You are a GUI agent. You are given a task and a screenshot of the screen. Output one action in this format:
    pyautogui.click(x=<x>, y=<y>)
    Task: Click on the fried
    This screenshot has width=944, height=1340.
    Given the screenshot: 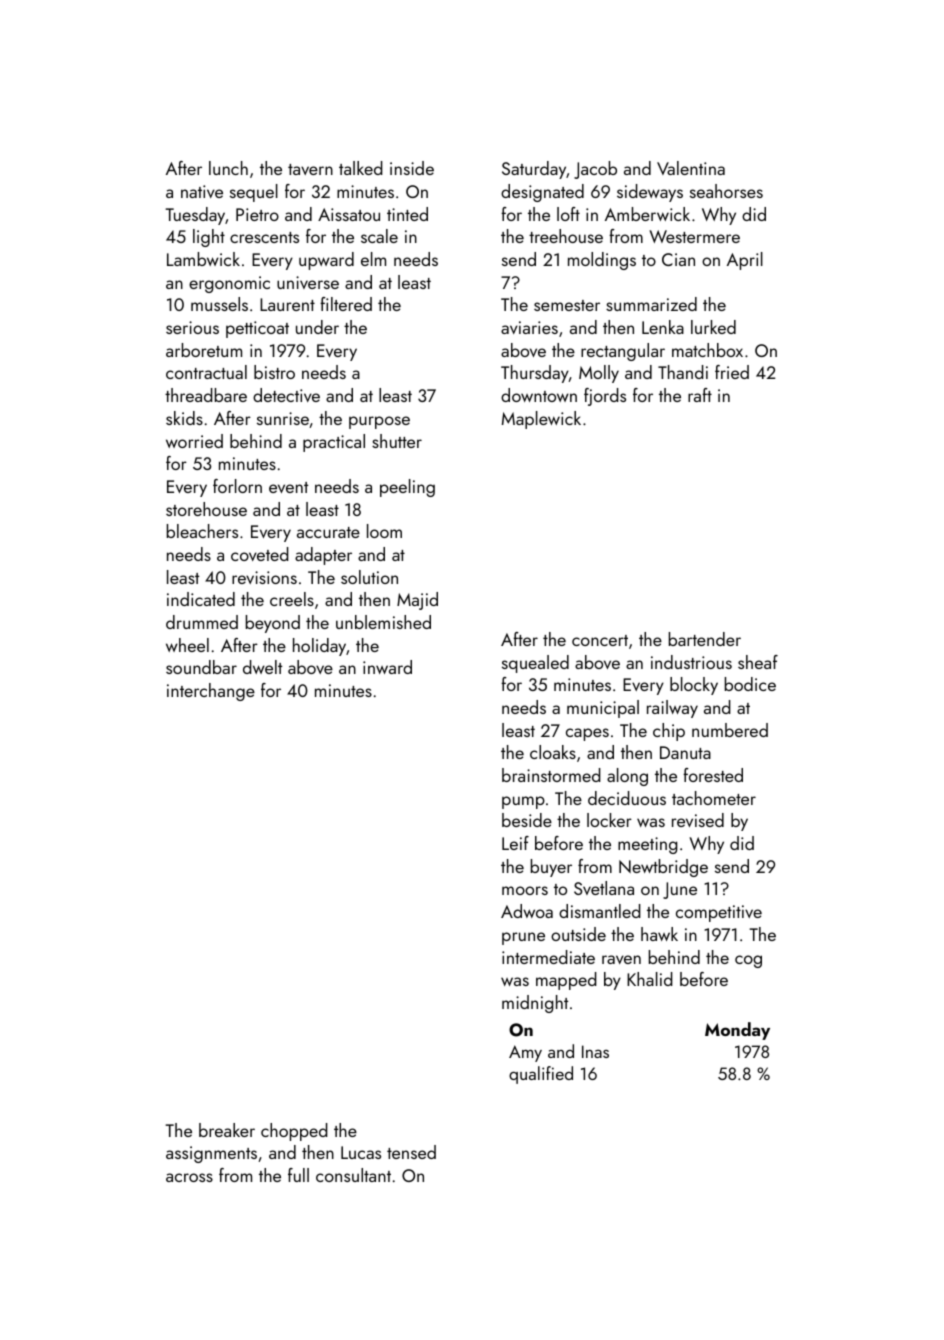 What is the action you would take?
    pyautogui.click(x=732, y=372)
